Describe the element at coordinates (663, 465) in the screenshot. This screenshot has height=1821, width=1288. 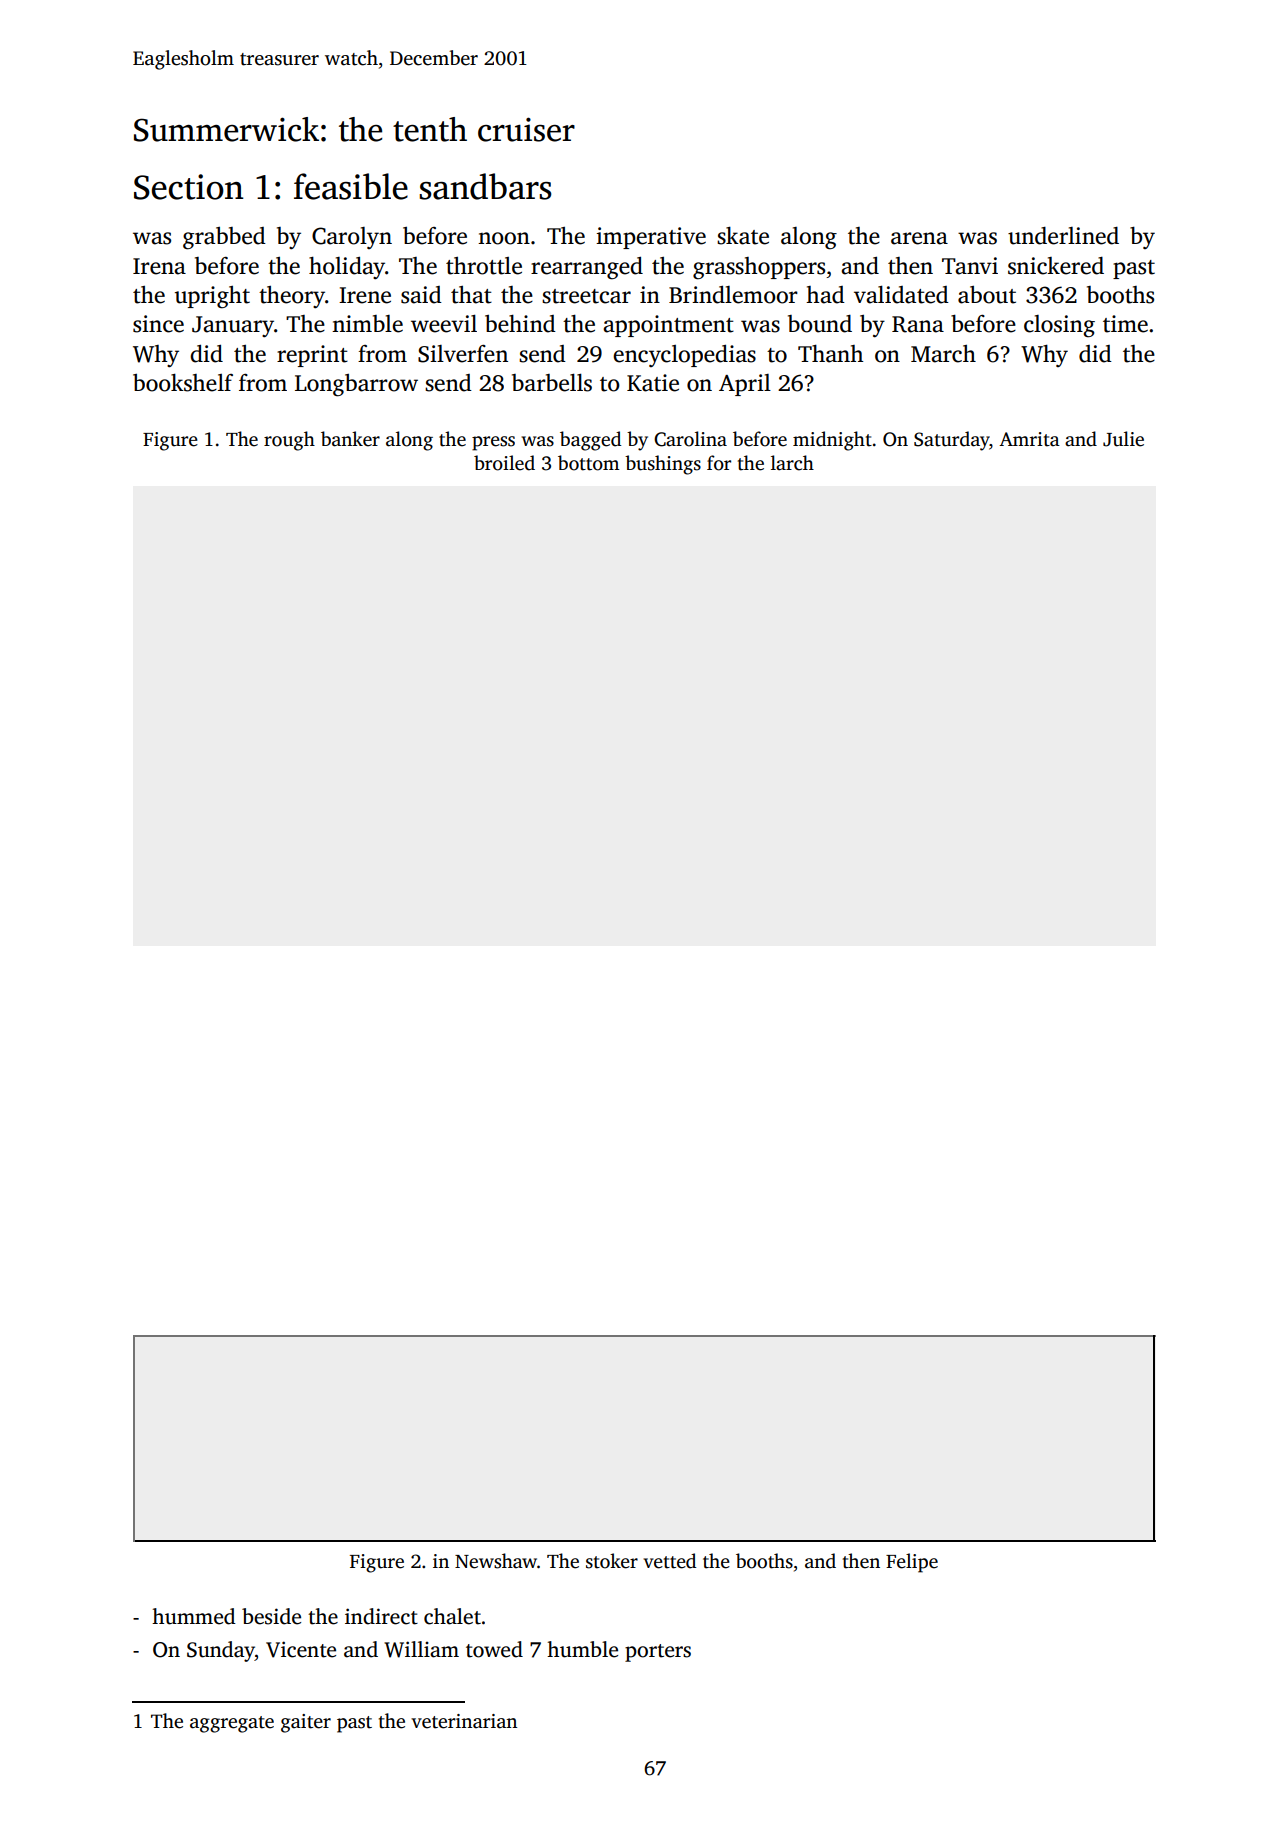
I see `bushings` at that location.
